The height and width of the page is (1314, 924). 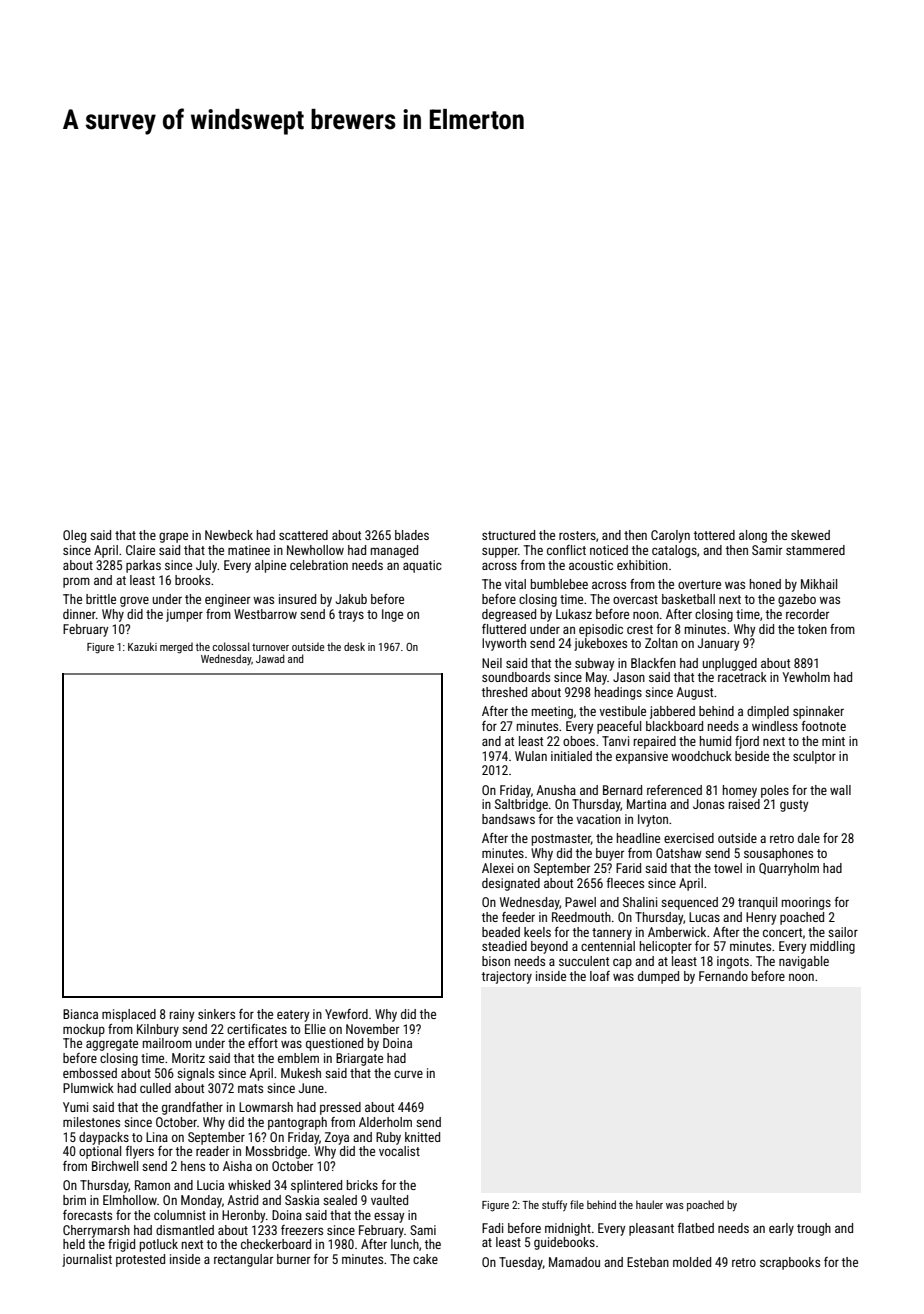 What do you see at coordinates (843, 932) in the page?
I see `sailor` at bounding box center [843, 932].
